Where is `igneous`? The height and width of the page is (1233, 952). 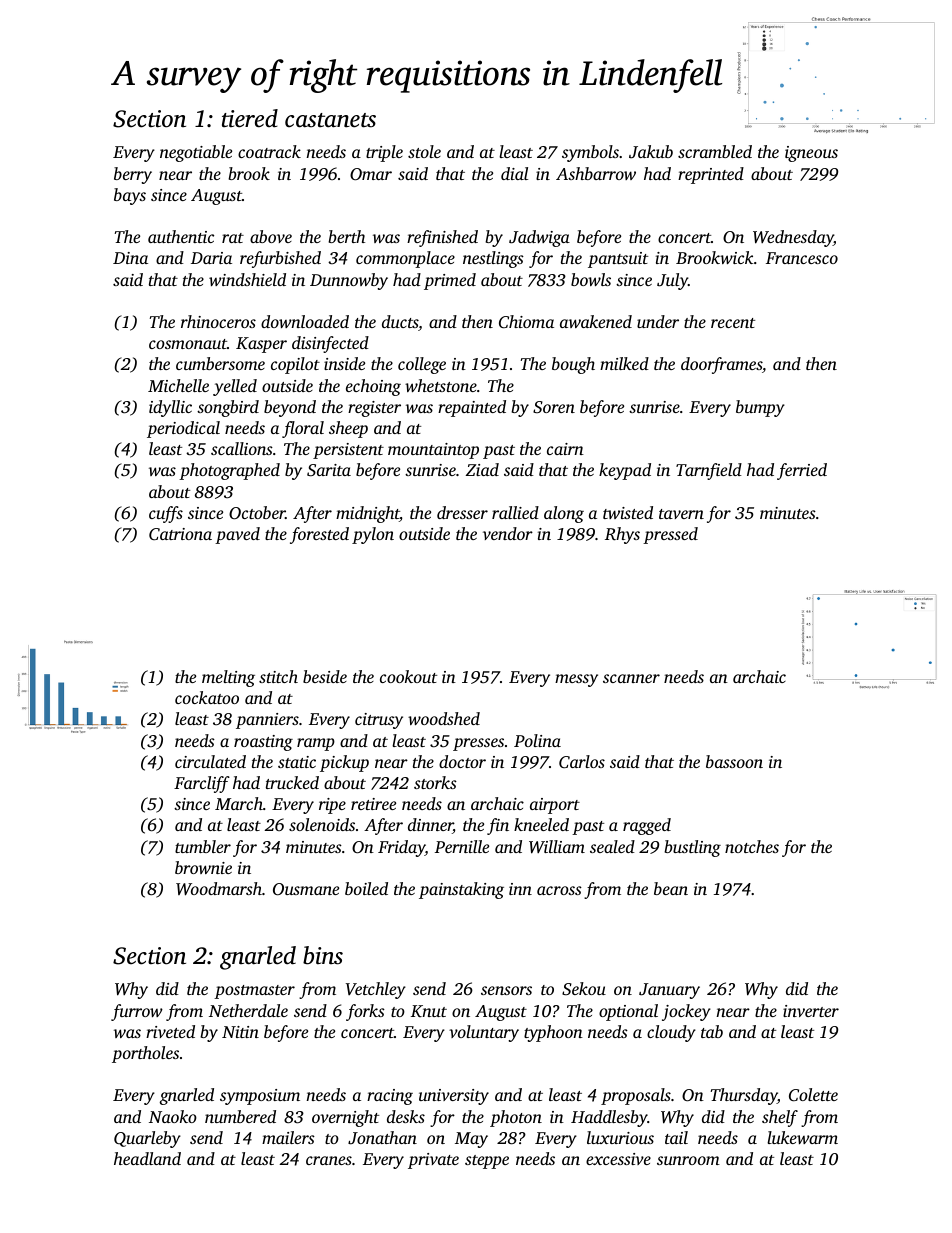 igneous is located at coordinates (811, 154).
